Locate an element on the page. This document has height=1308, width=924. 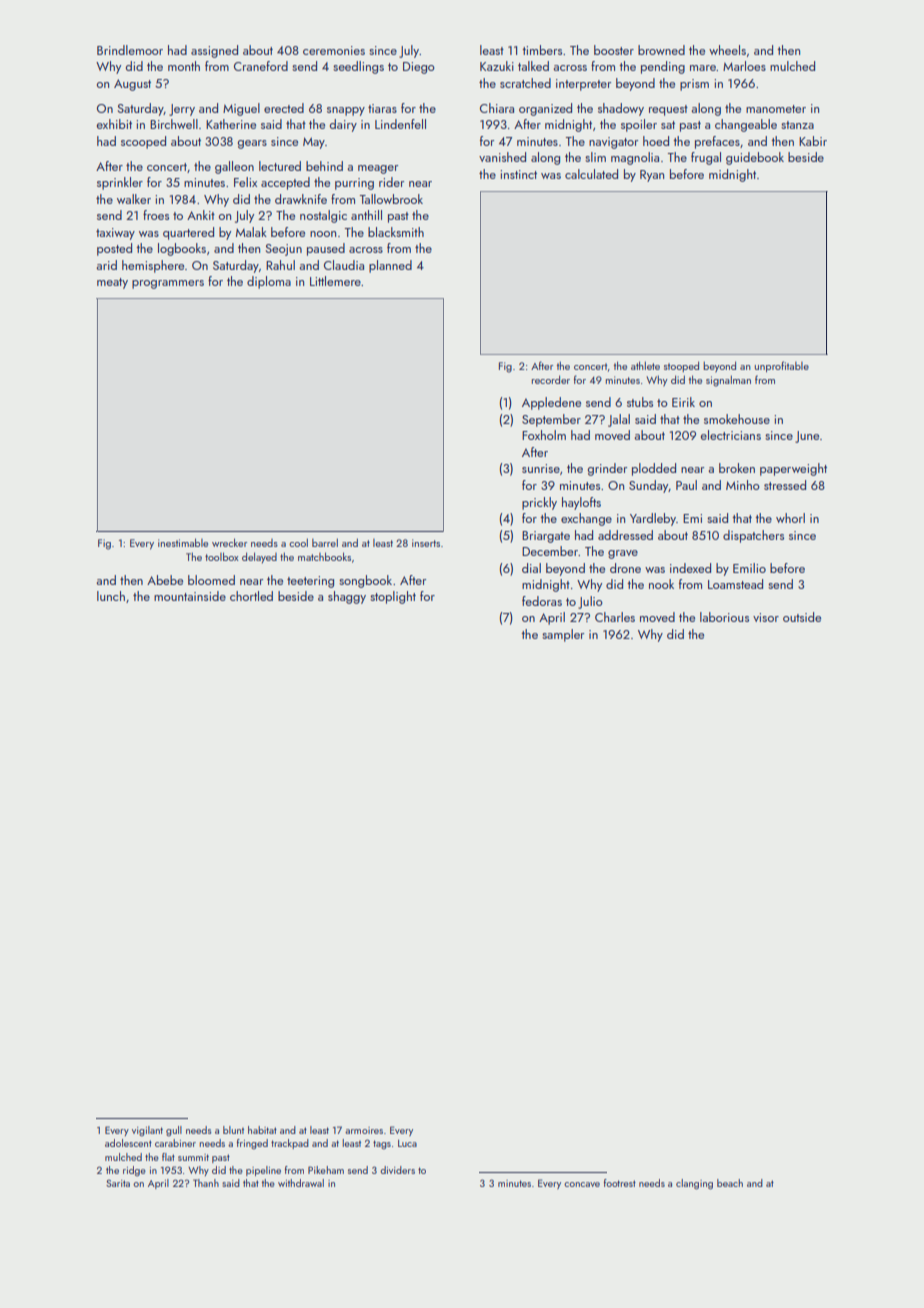
Lindenfell is located at coordinates (400, 124).
